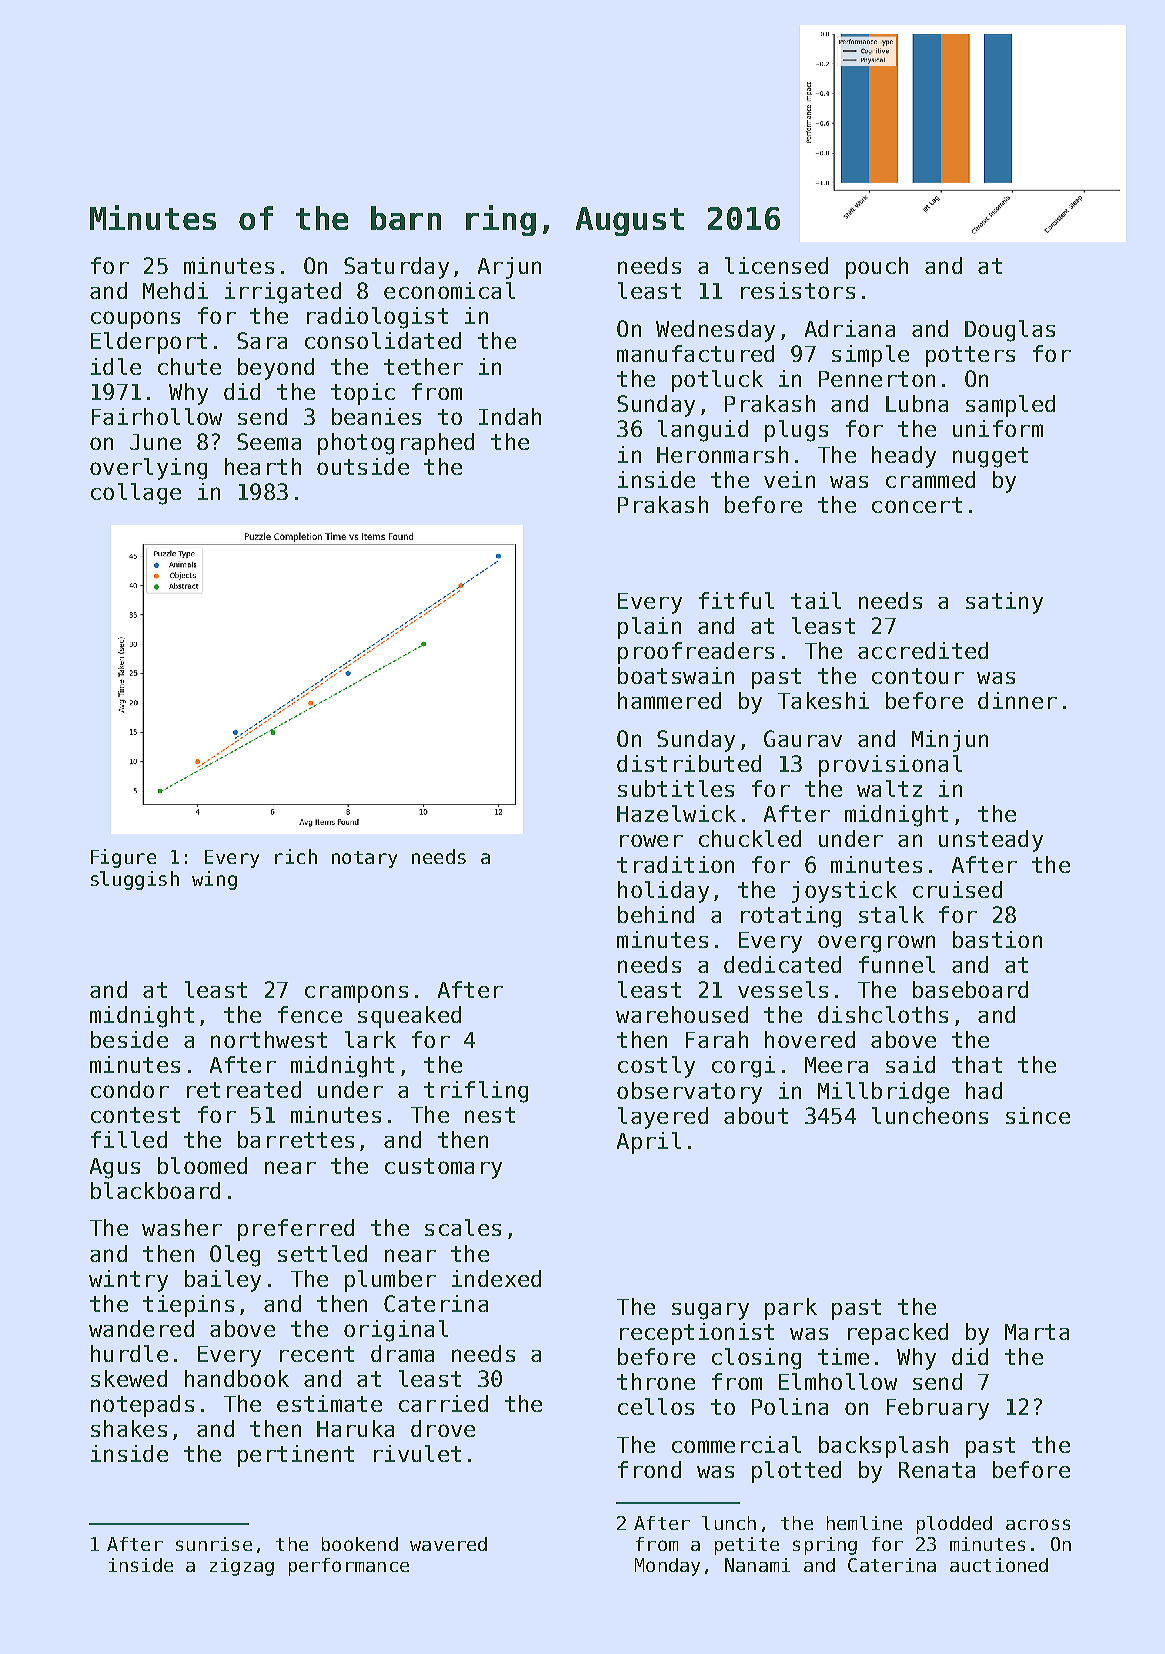 This page has height=1654, width=1165. I want to click on collage, so click(136, 494).
